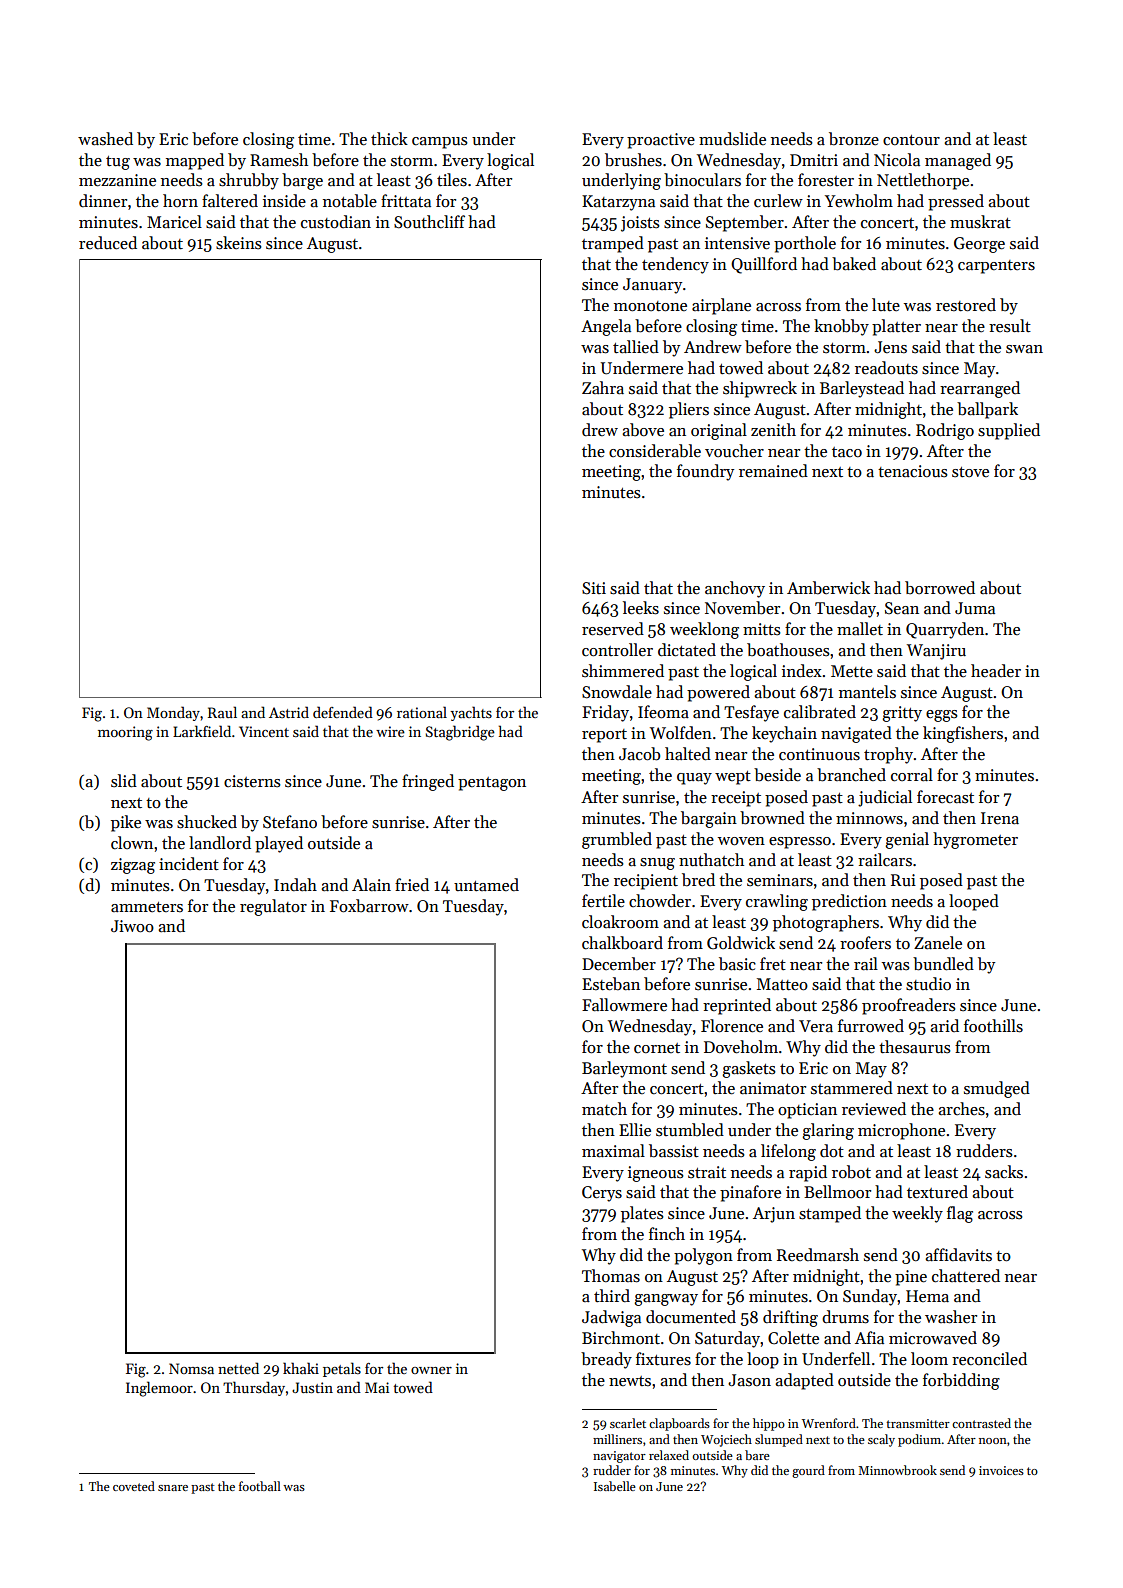 This image has height=1588, width=1123. I want to click on managed, so click(958, 161).
